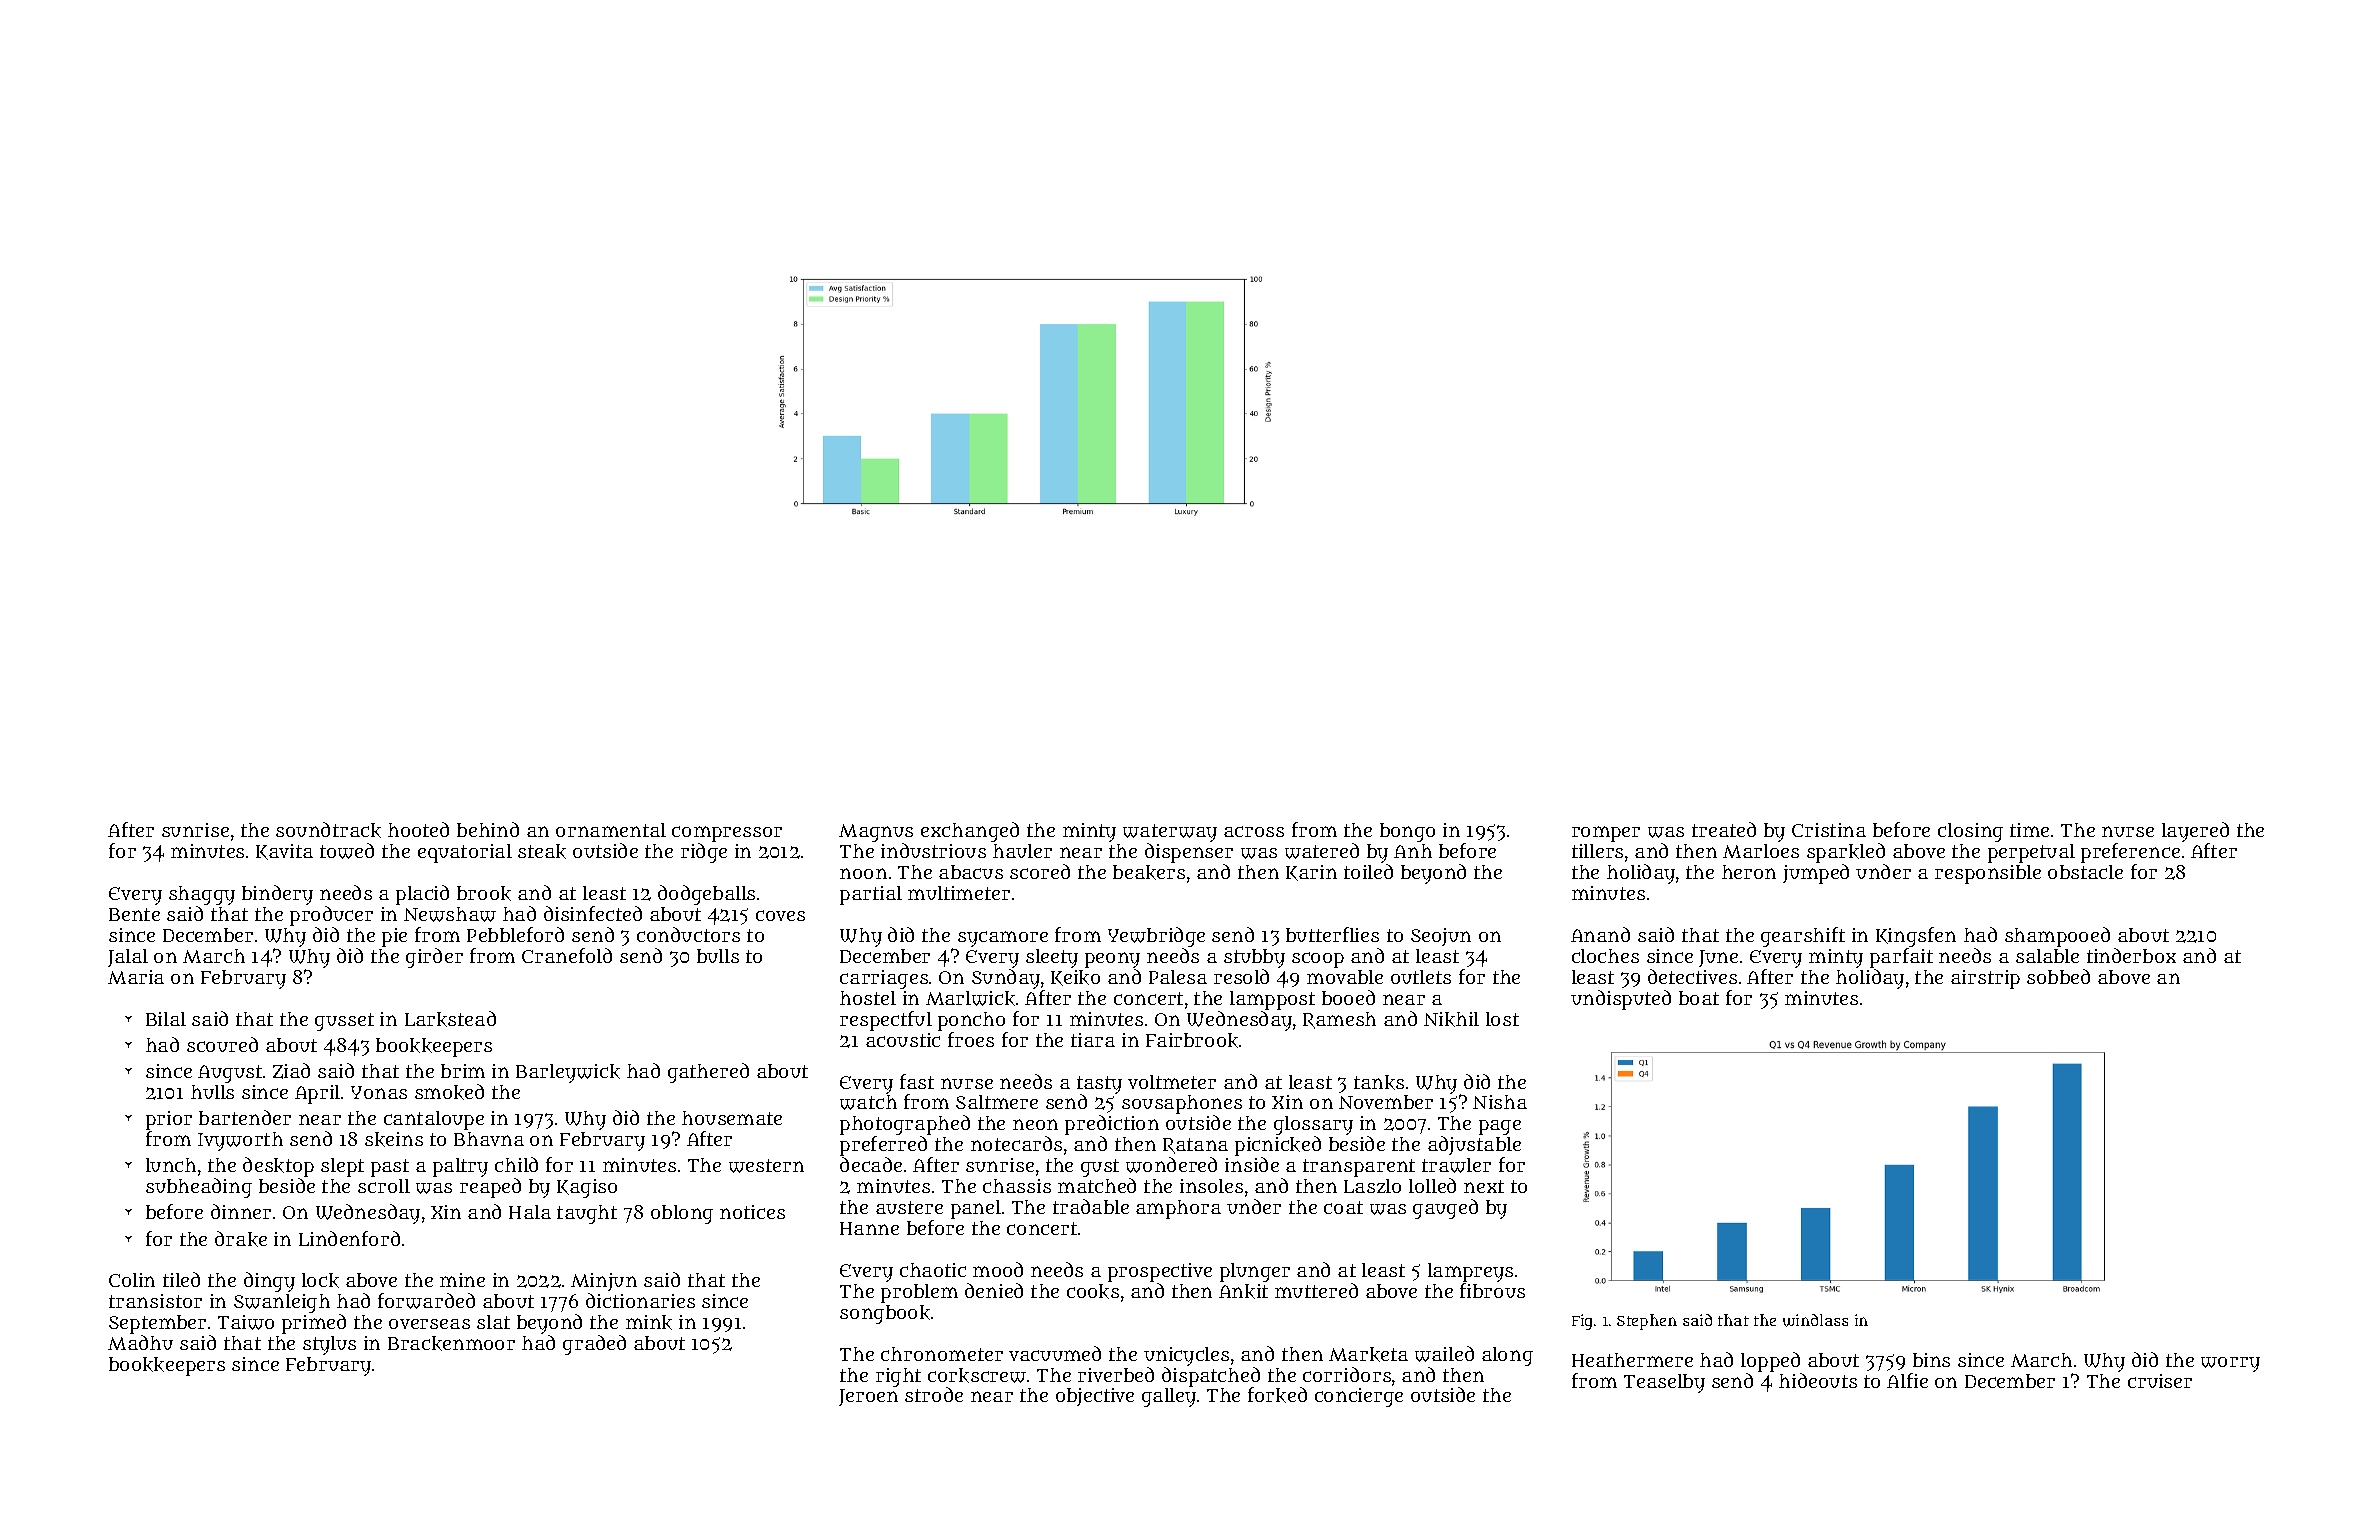  Describe the element at coordinates (1255, 1272) in the page. I see `plunger` at that location.
